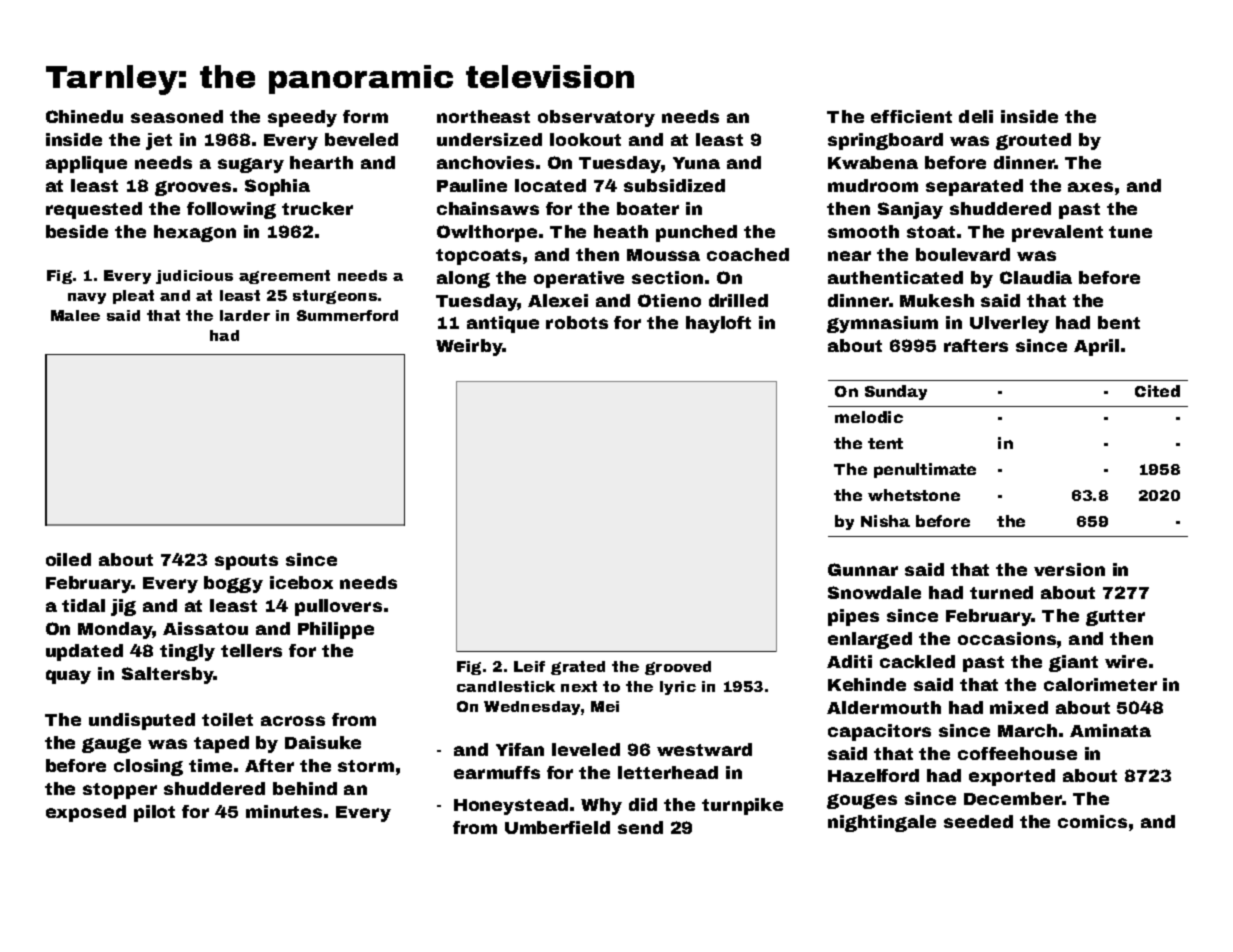 This screenshot has width=1233, height=952. Describe the element at coordinates (678, 668) in the screenshot. I see `grooved` at that location.
